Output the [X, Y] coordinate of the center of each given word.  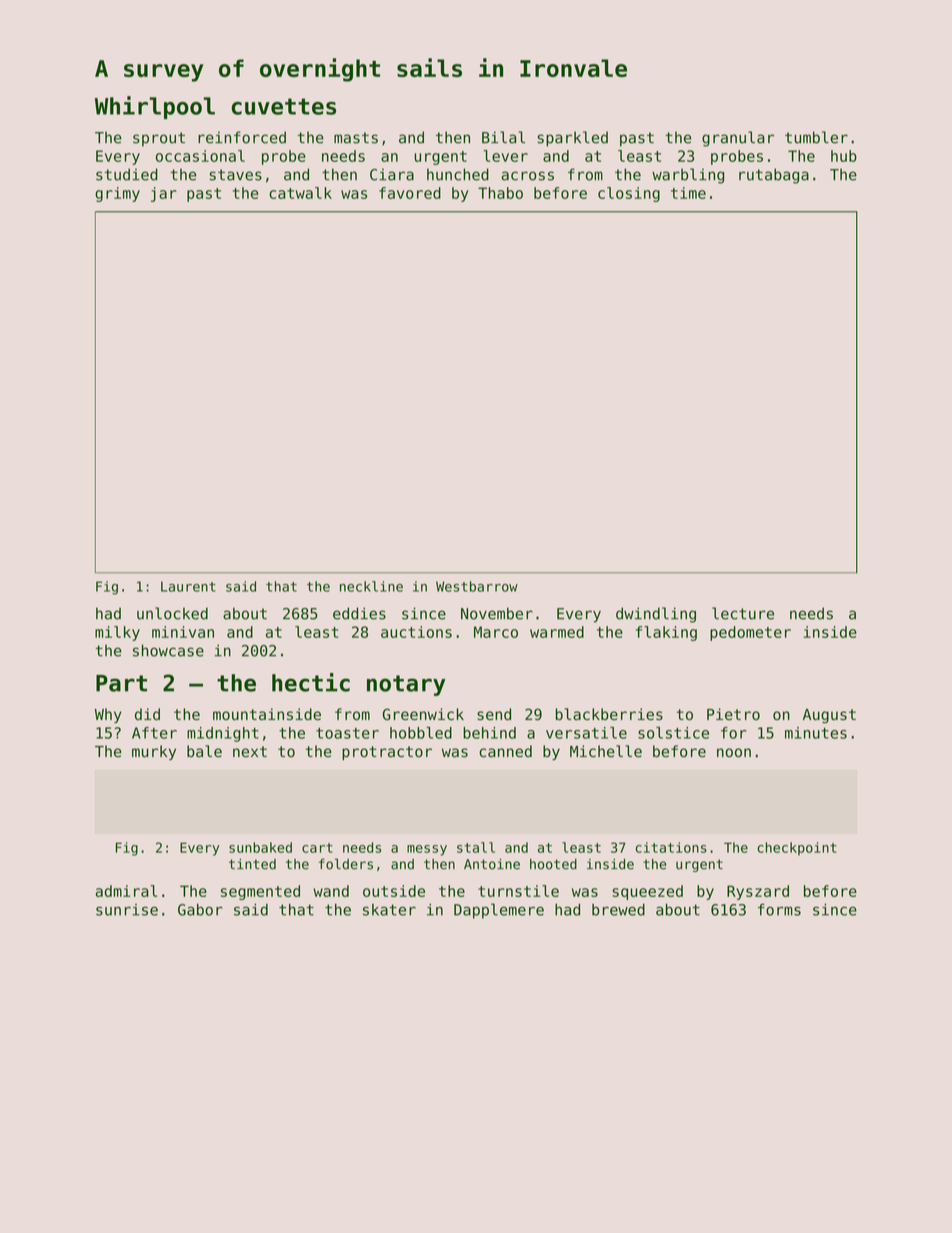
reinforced [242, 137]
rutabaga [774, 176]
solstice [673, 733]
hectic [311, 682]
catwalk [300, 193]
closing [629, 194]
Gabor [200, 909]
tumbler [816, 137]
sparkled [572, 139]
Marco [496, 632]
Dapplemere [499, 911]
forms [779, 909]
